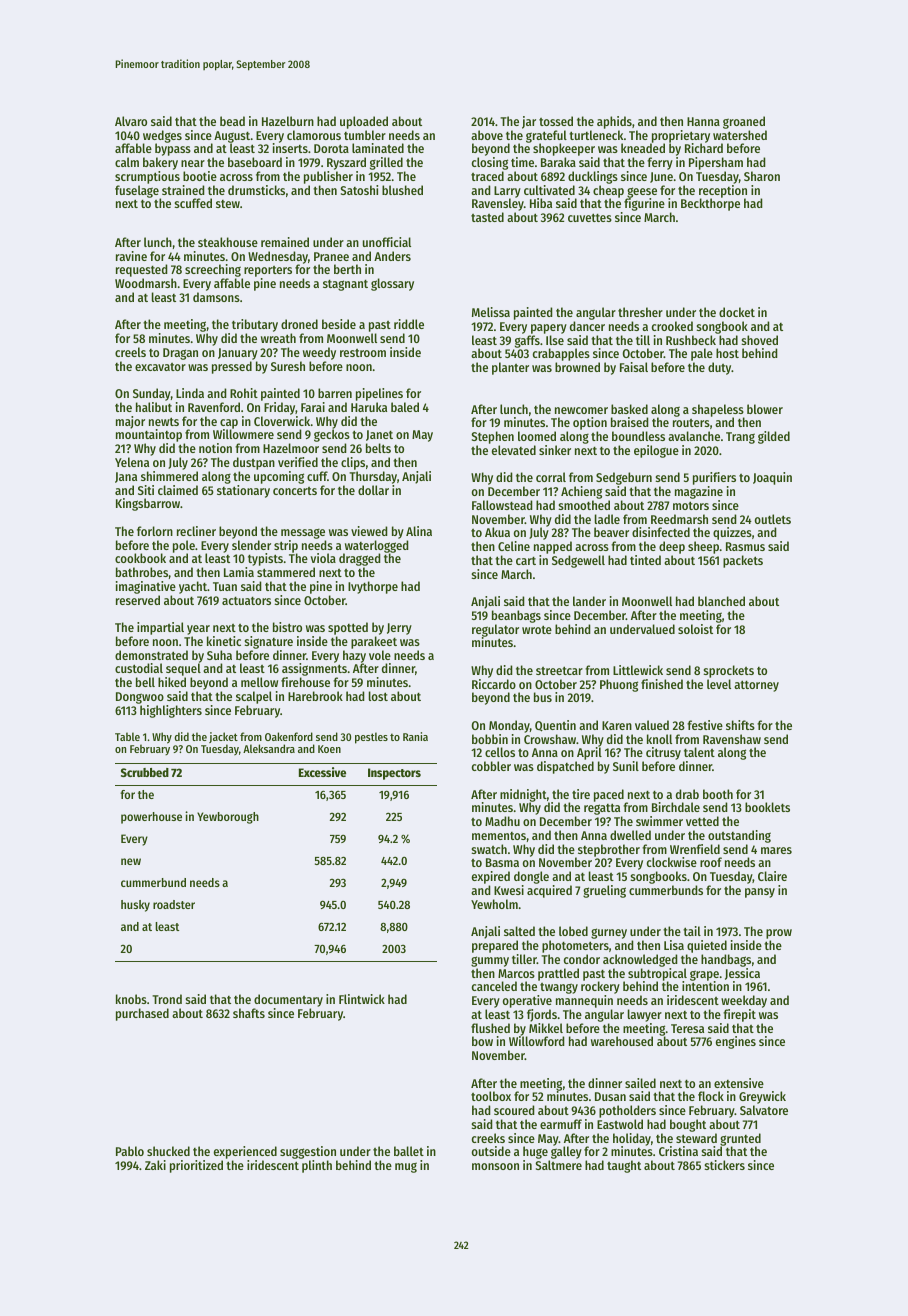 Image resolution: width=908 pixels, height=1316 pixels. Describe the element at coordinates (374, 642) in the screenshot. I see `parakeet` at that location.
